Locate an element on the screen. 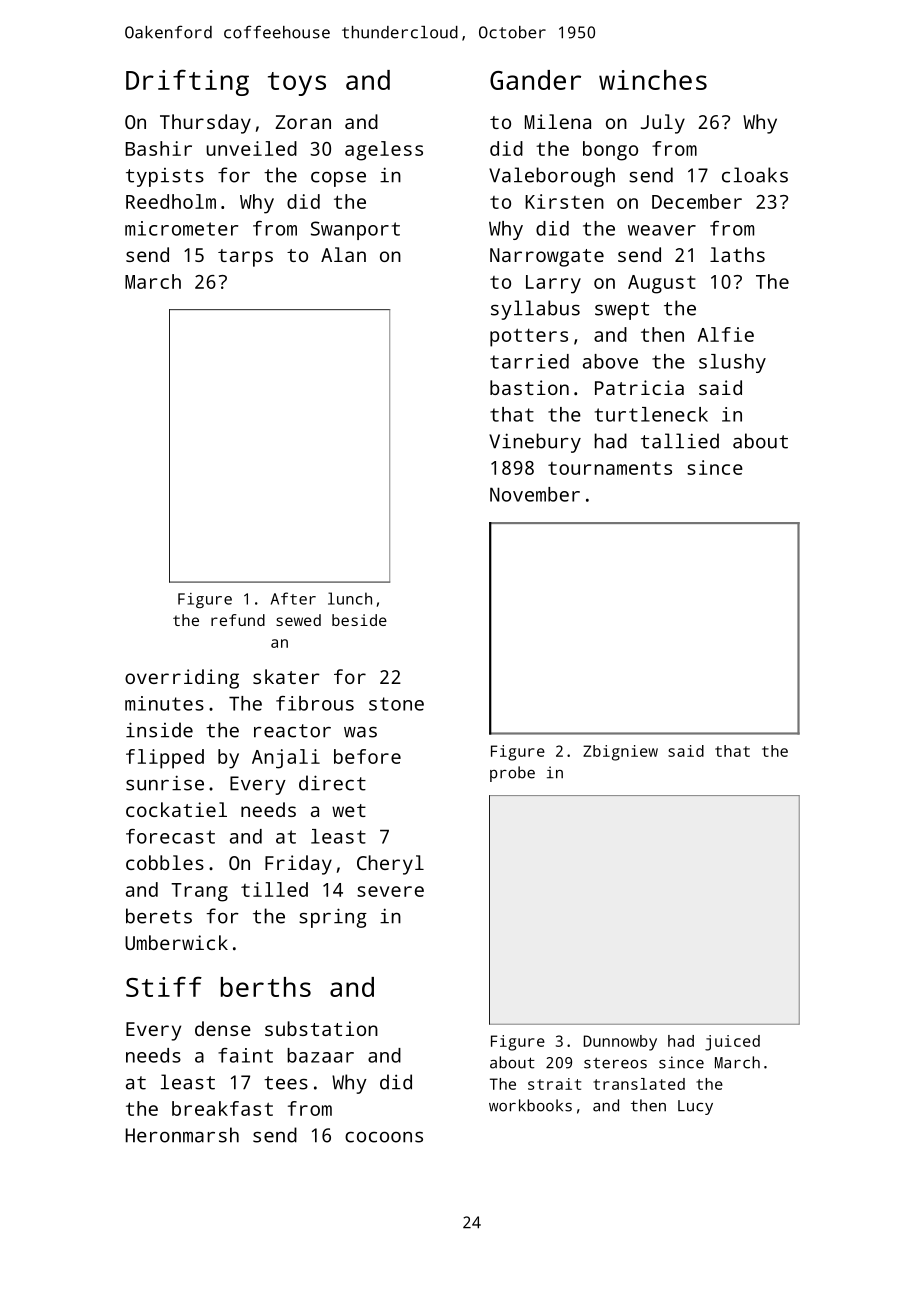  refund is located at coordinates (238, 620).
